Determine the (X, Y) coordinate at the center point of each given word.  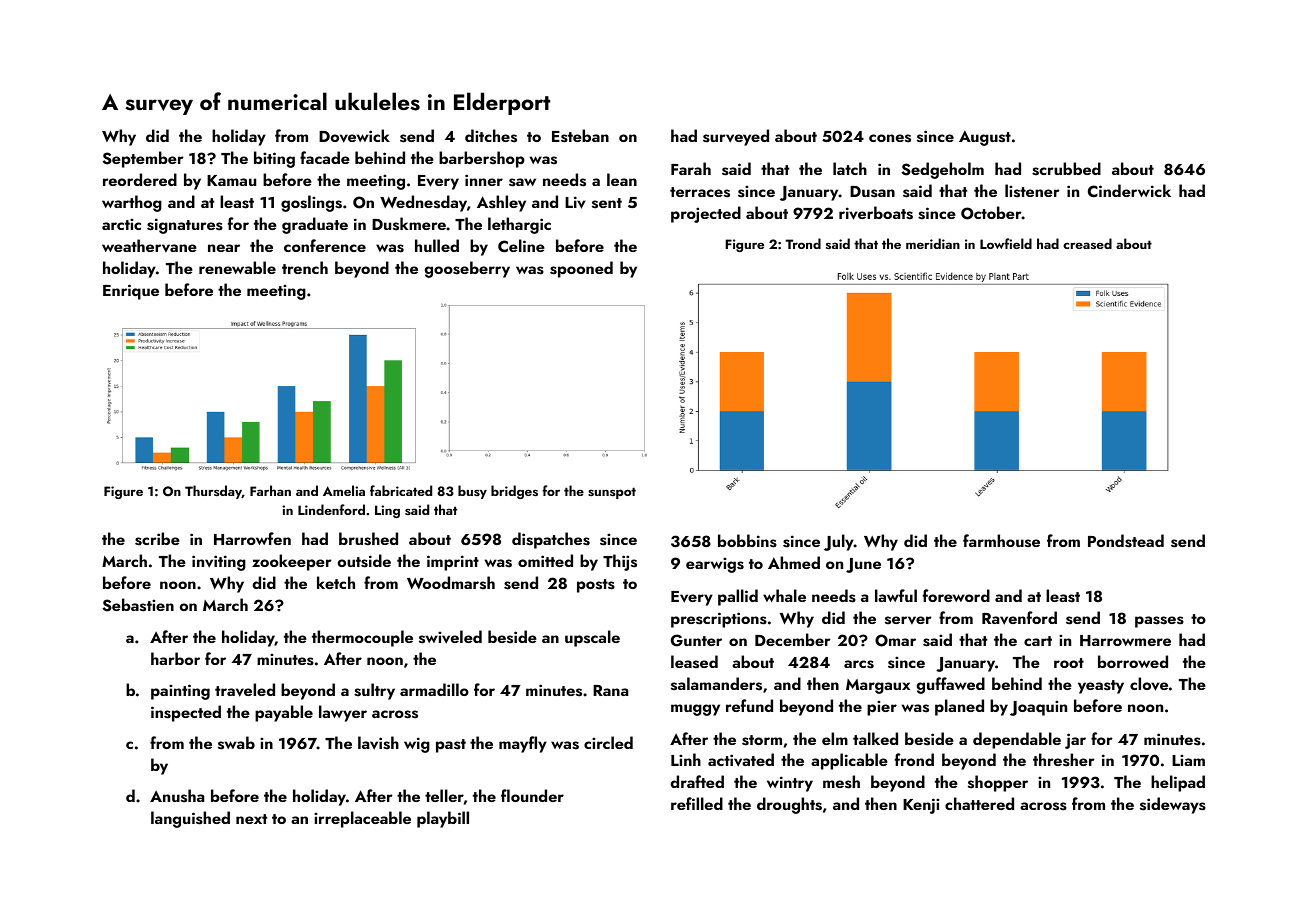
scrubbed (1066, 169)
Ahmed (794, 562)
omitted (545, 560)
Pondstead (1126, 541)
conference (325, 245)
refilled (697, 803)
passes (1159, 622)
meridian (933, 243)
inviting (219, 563)
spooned (581, 269)
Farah (691, 168)
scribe (157, 539)
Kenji (921, 806)
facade (325, 157)
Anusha (177, 796)
